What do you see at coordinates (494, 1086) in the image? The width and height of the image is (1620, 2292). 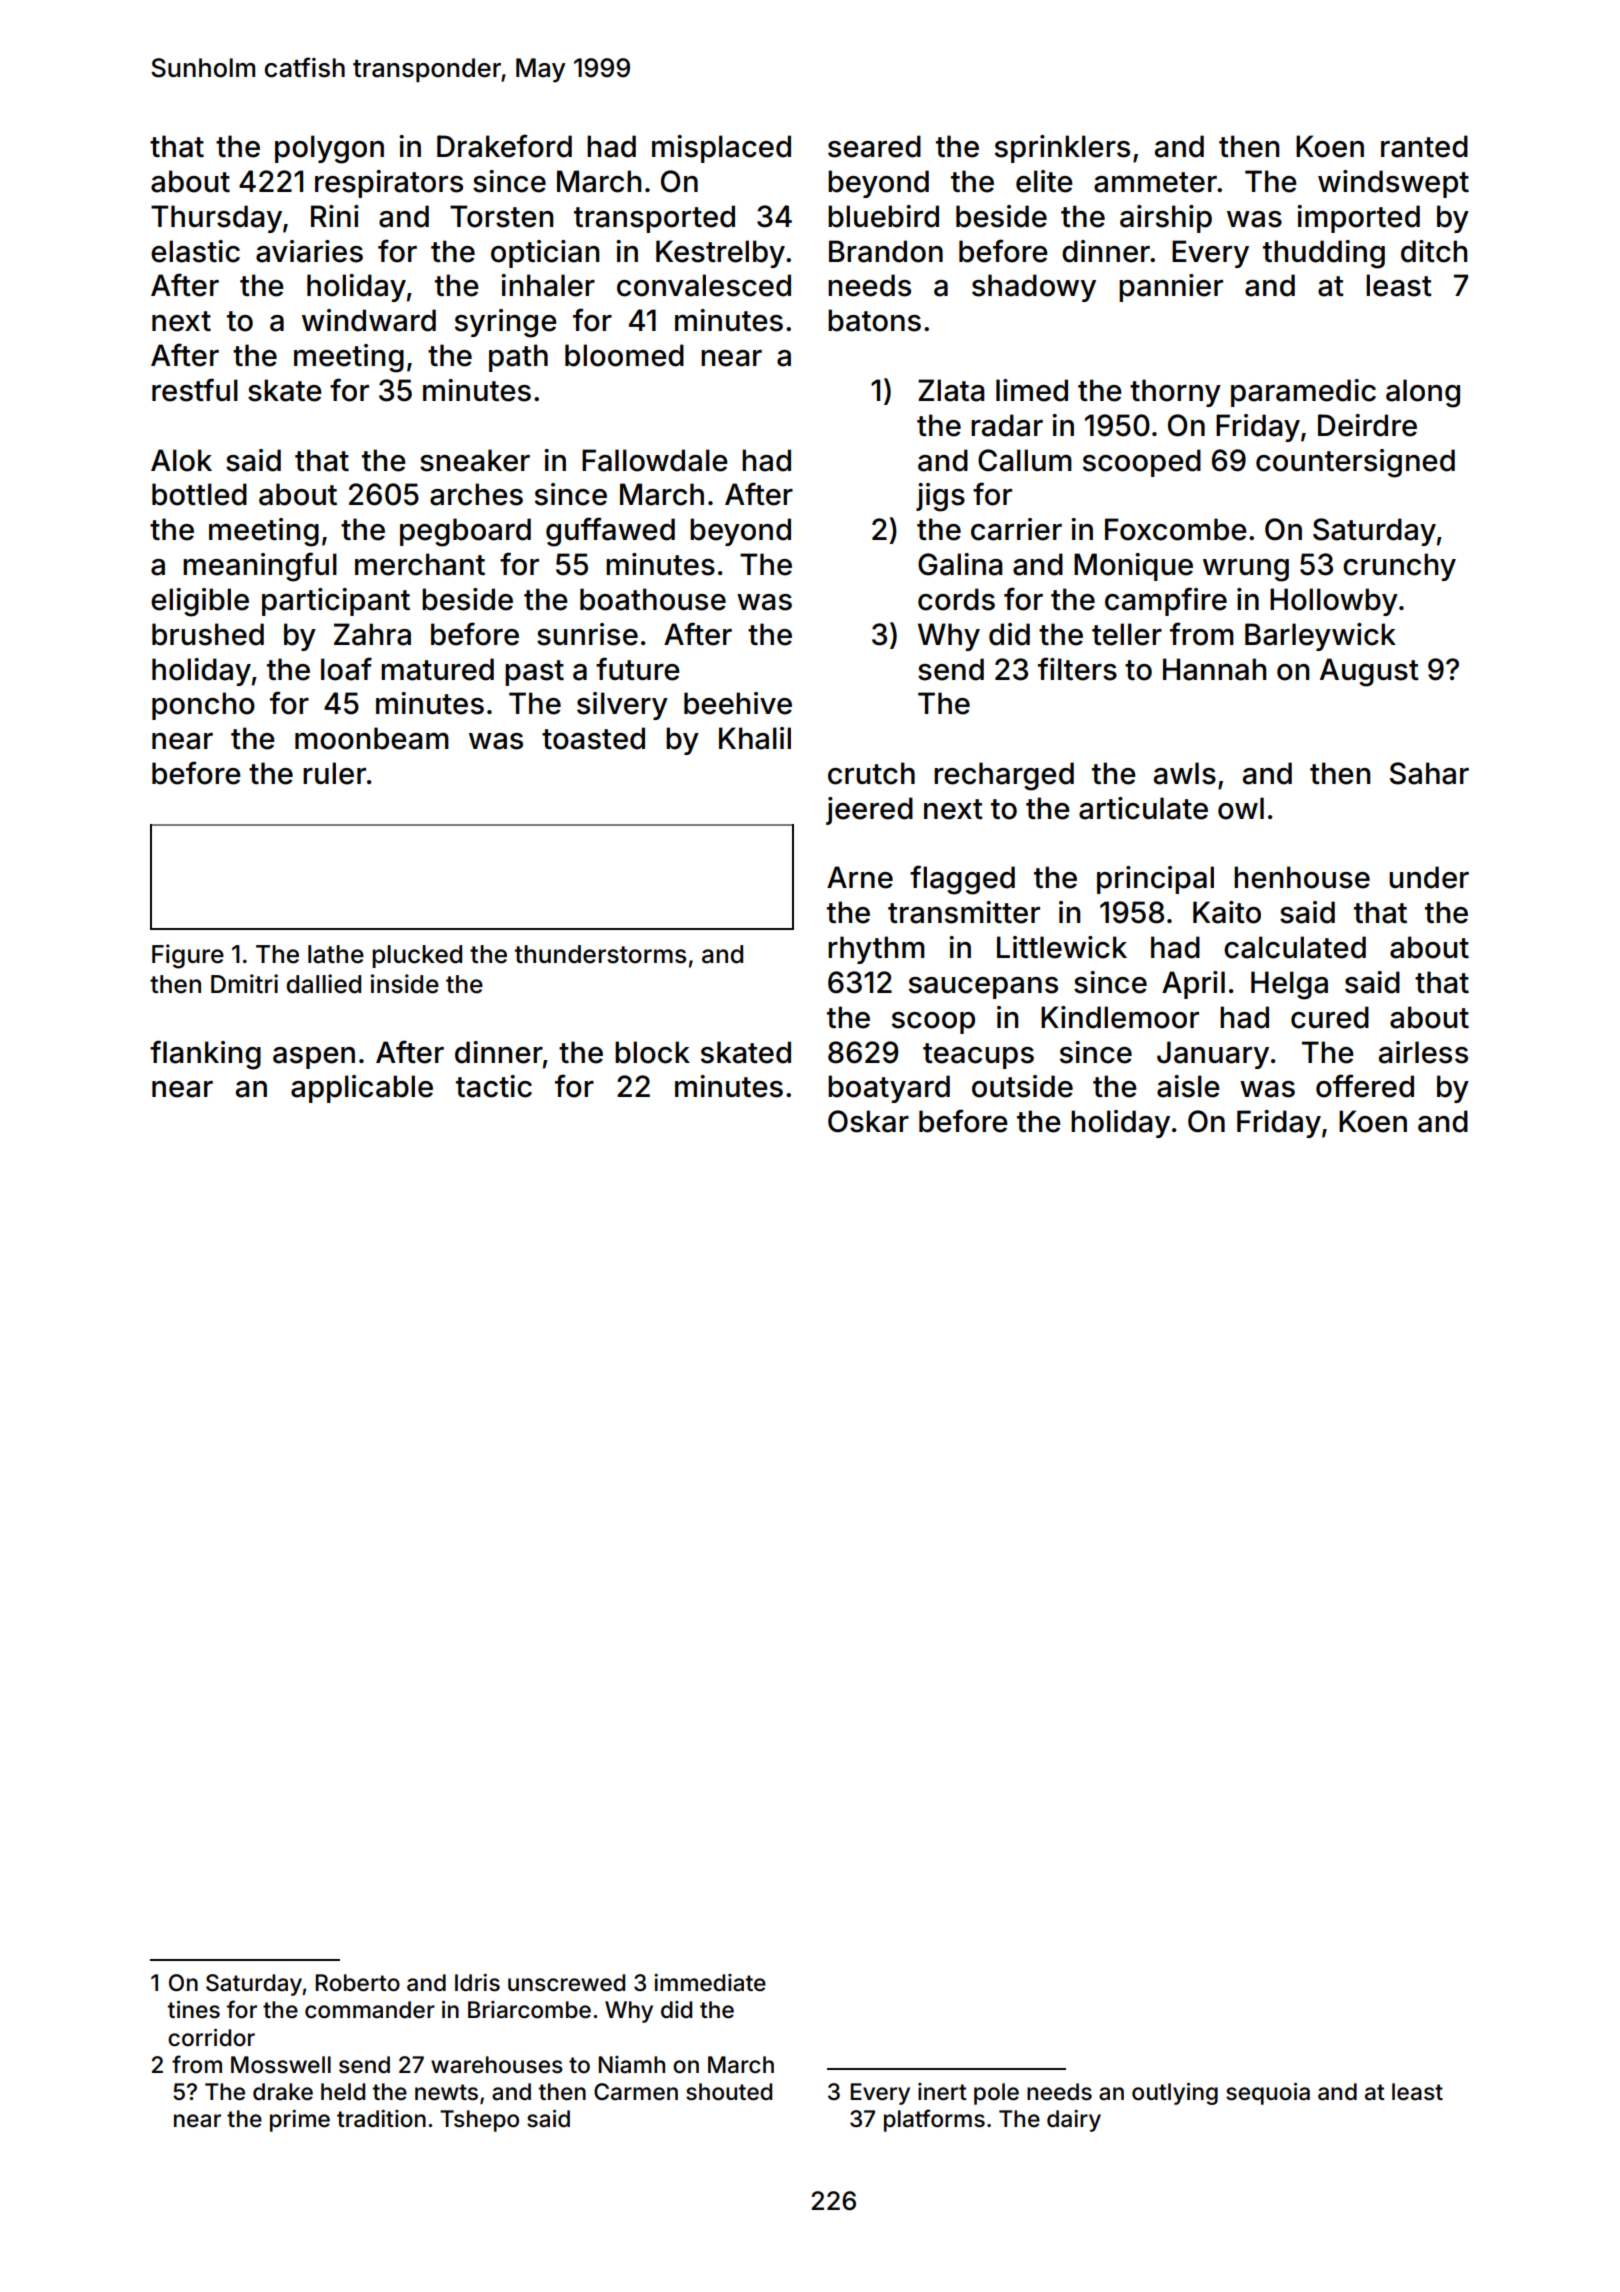 I see `tactic` at bounding box center [494, 1086].
